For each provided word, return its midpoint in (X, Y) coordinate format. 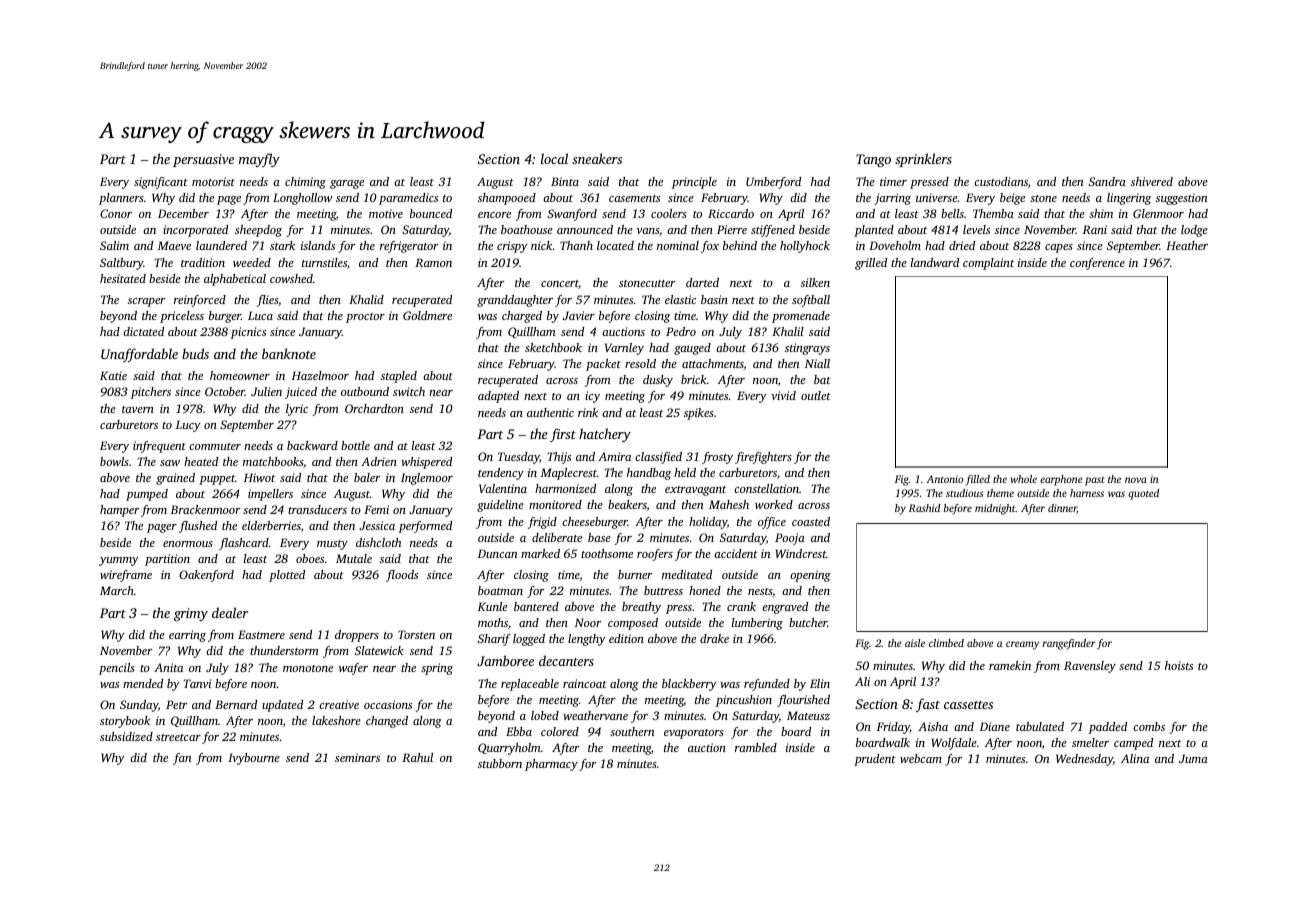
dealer (230, 612)
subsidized (126, 736)
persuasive (203, 160)
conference (1097, 264)
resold (640, 363)
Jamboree (505, 660)
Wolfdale (954, 744)
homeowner (240, 375)
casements (634, 198)
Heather (1187, 245)
